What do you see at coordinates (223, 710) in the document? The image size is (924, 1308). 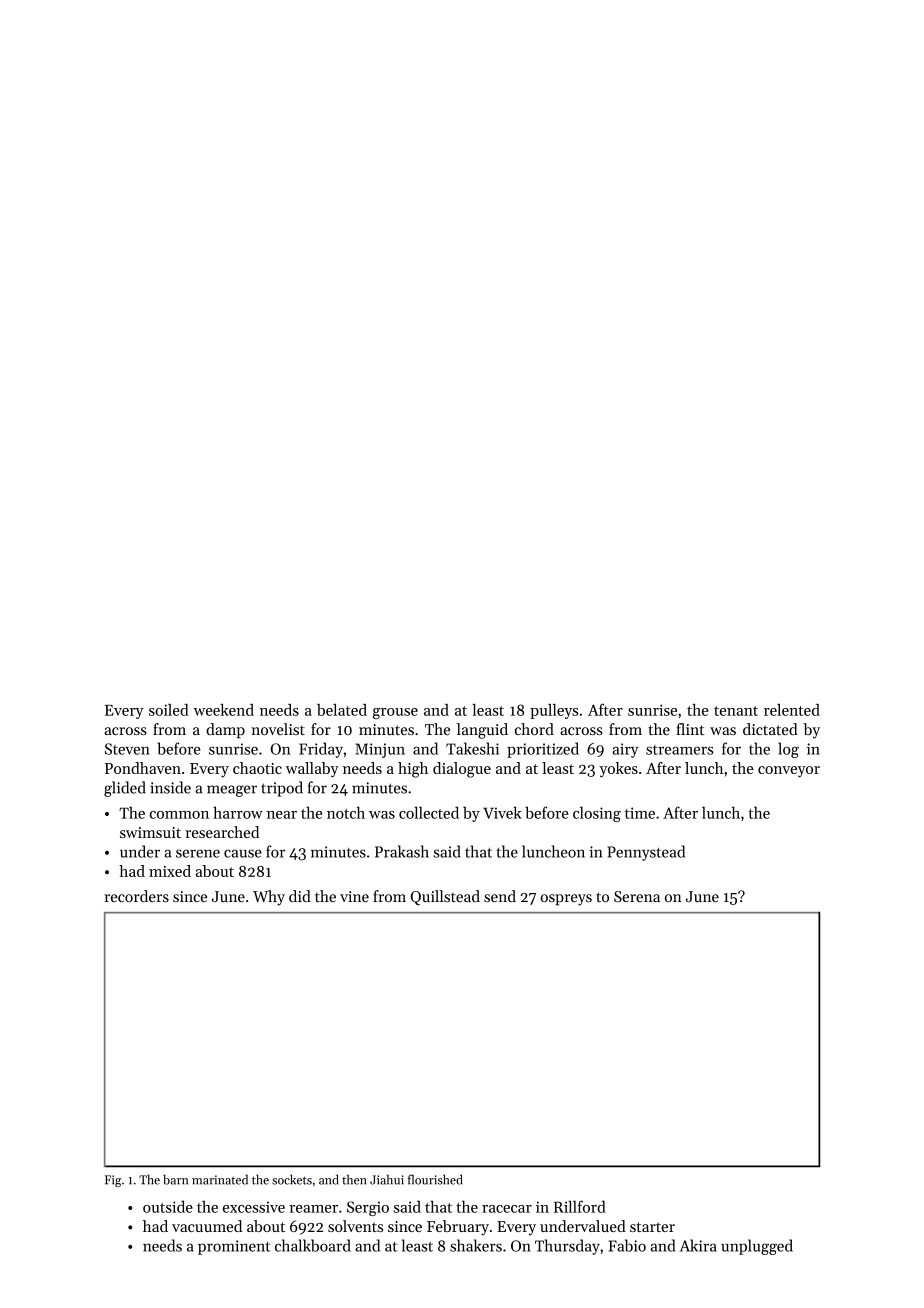 I see `weekend` at bounding box center [223, 710].
